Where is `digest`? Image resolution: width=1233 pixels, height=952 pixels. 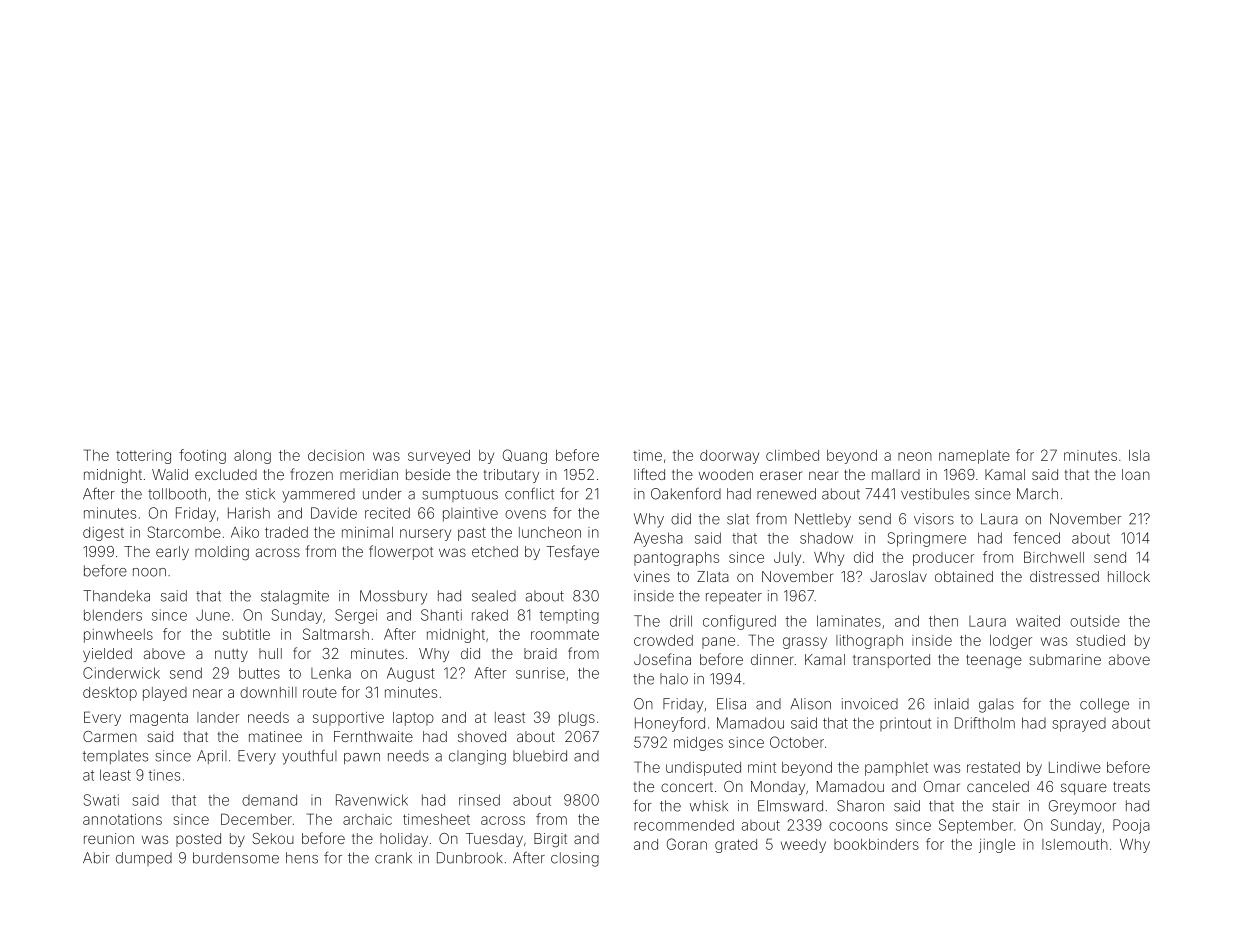
digest is located at coordinates (103, 534).
